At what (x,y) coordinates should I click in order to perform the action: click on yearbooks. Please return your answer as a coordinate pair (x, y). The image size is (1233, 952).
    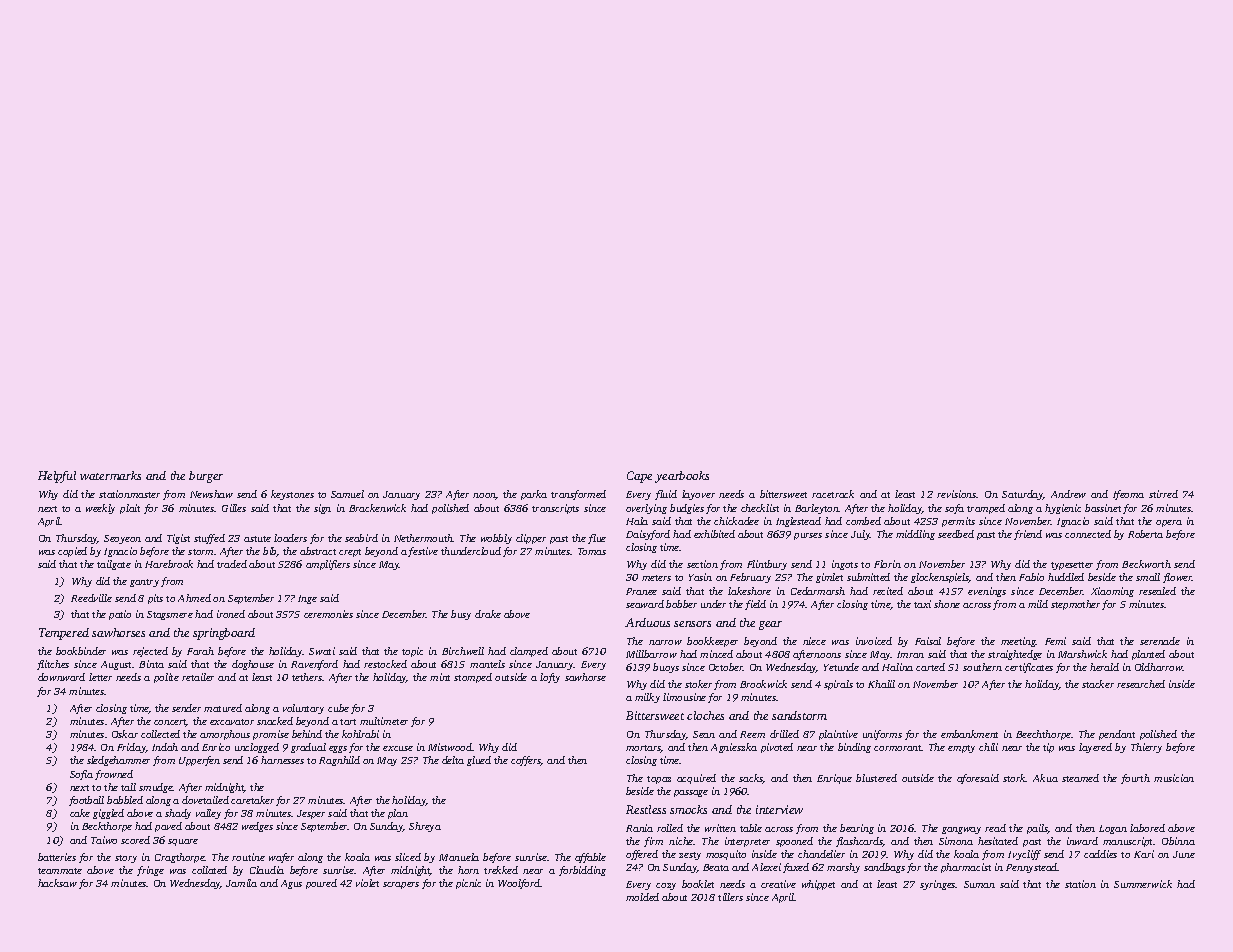
    Looking at the image, I should click on (682, 477).
